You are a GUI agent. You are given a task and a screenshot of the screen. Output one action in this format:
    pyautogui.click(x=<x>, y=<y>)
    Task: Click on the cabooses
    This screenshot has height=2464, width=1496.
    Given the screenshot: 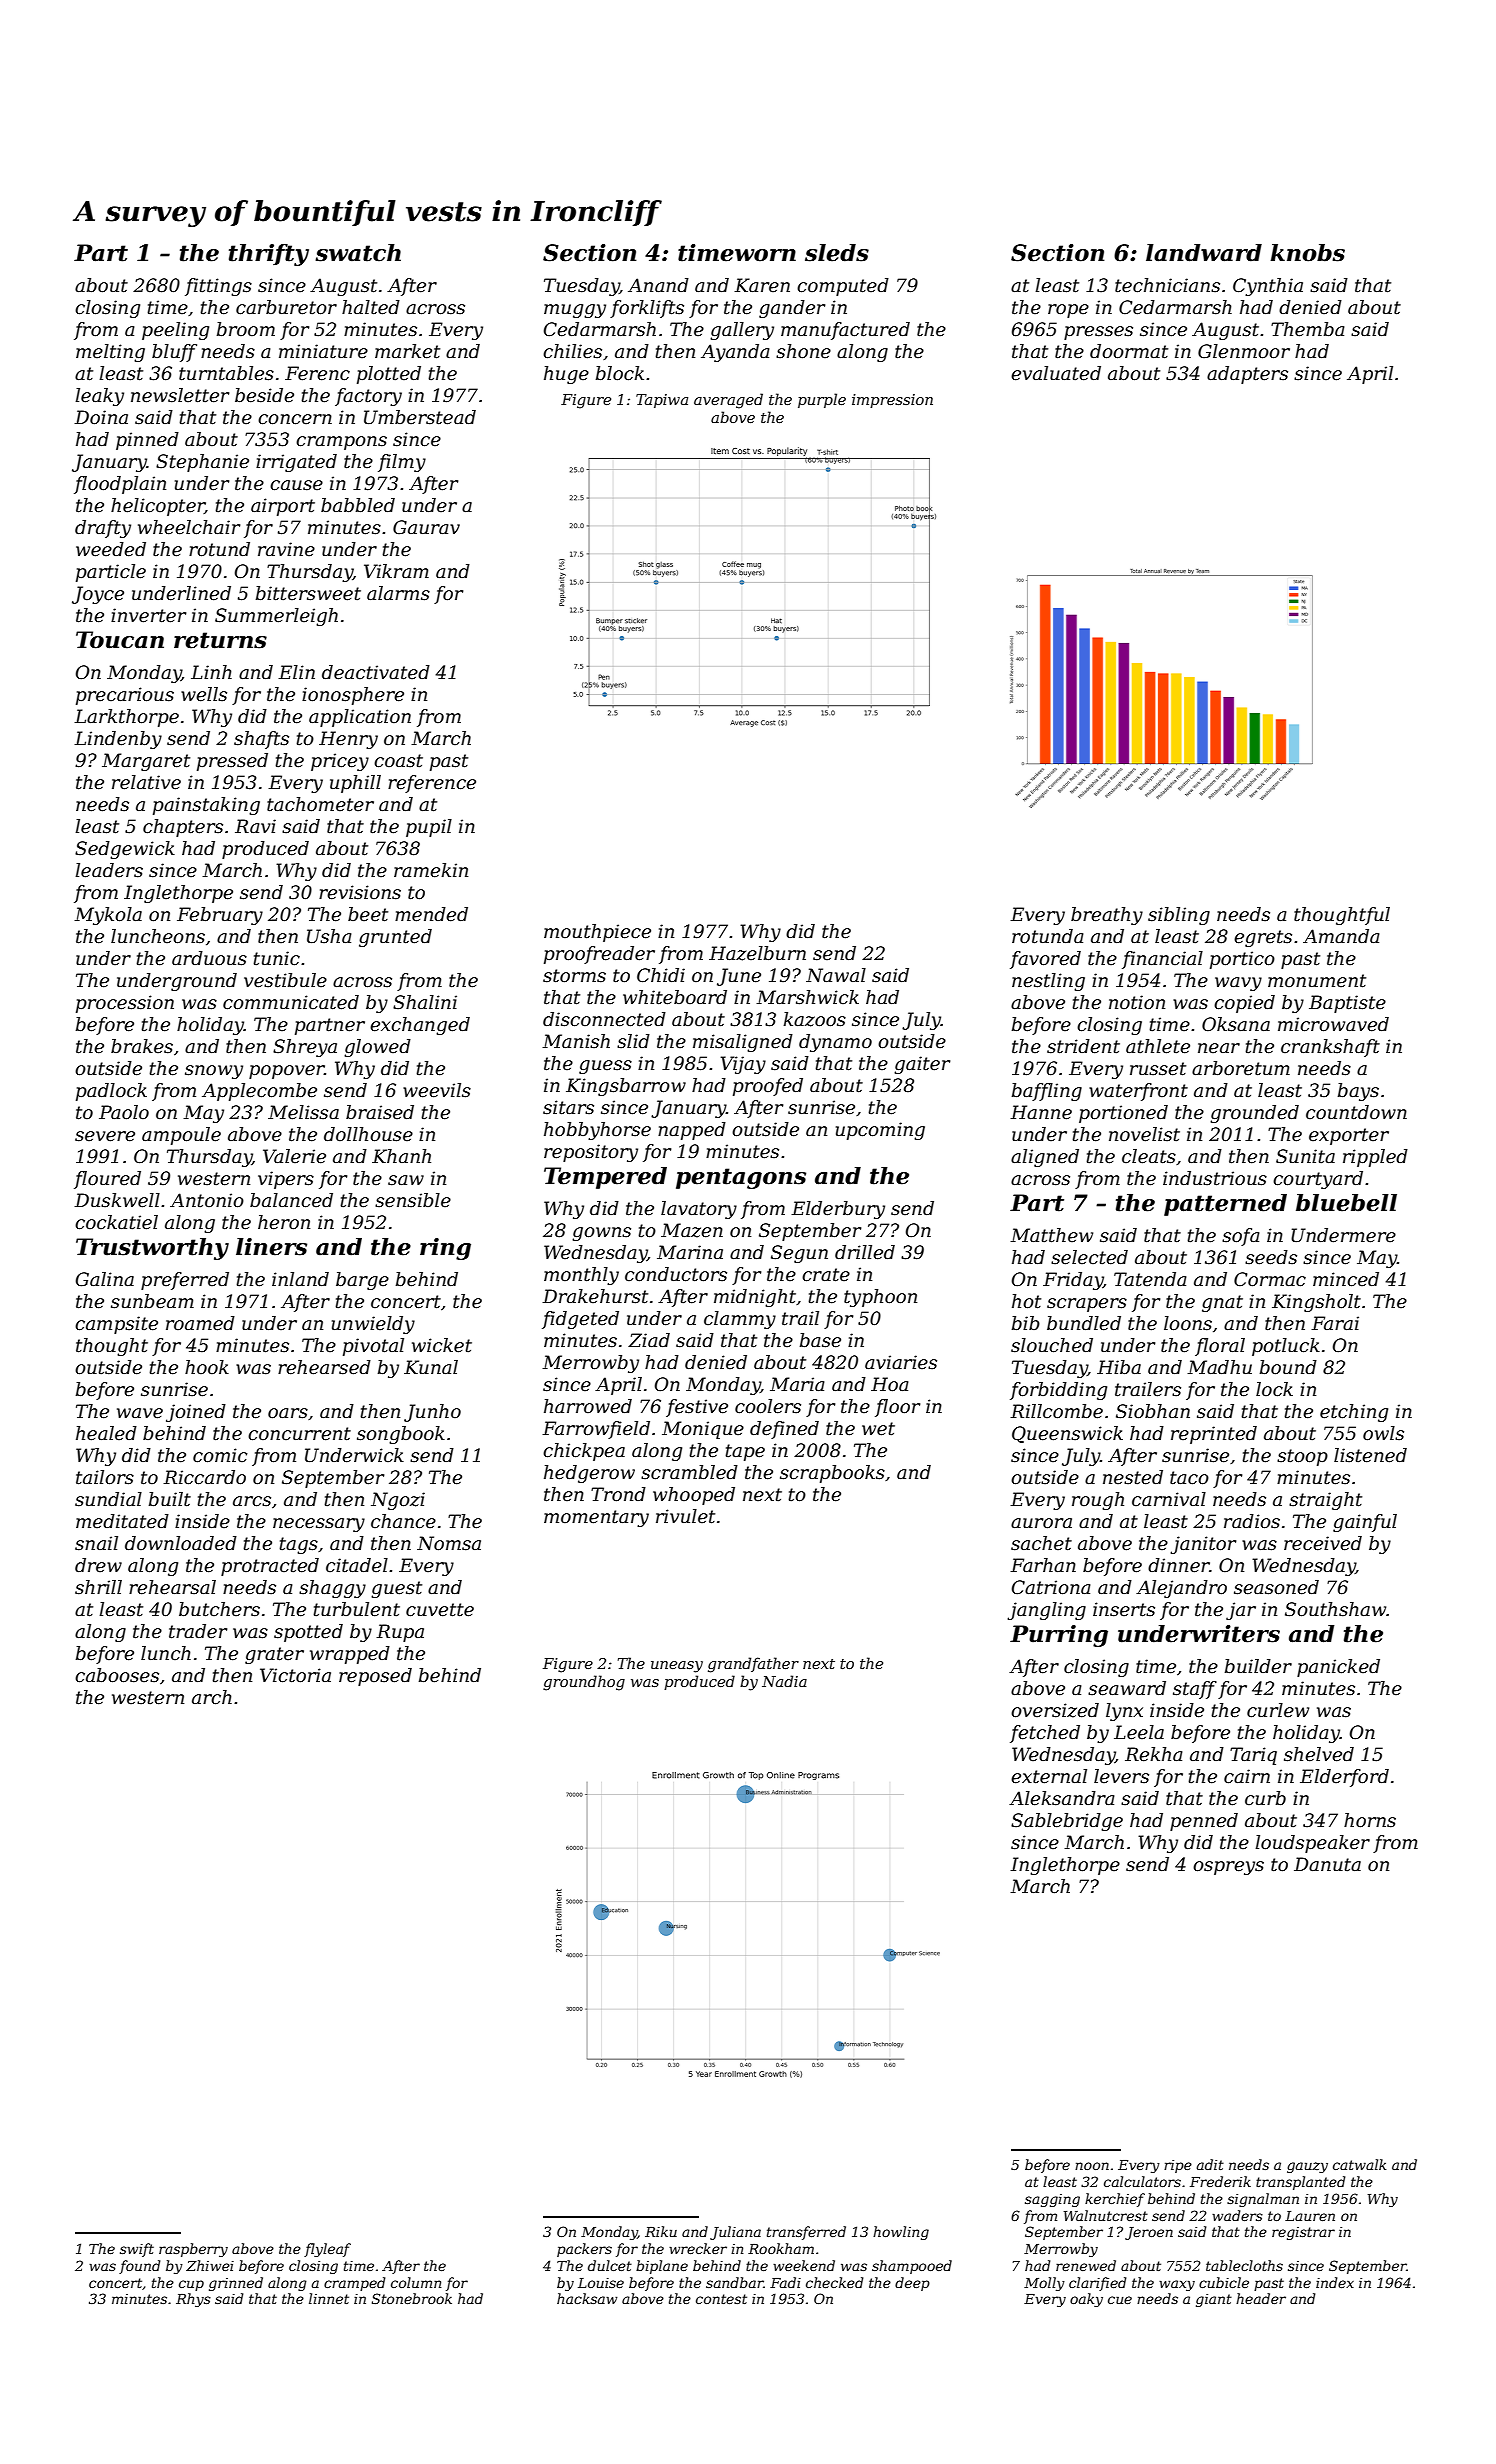 What is the action you would take?
    pyautogui.click(x=117, y=1675)
